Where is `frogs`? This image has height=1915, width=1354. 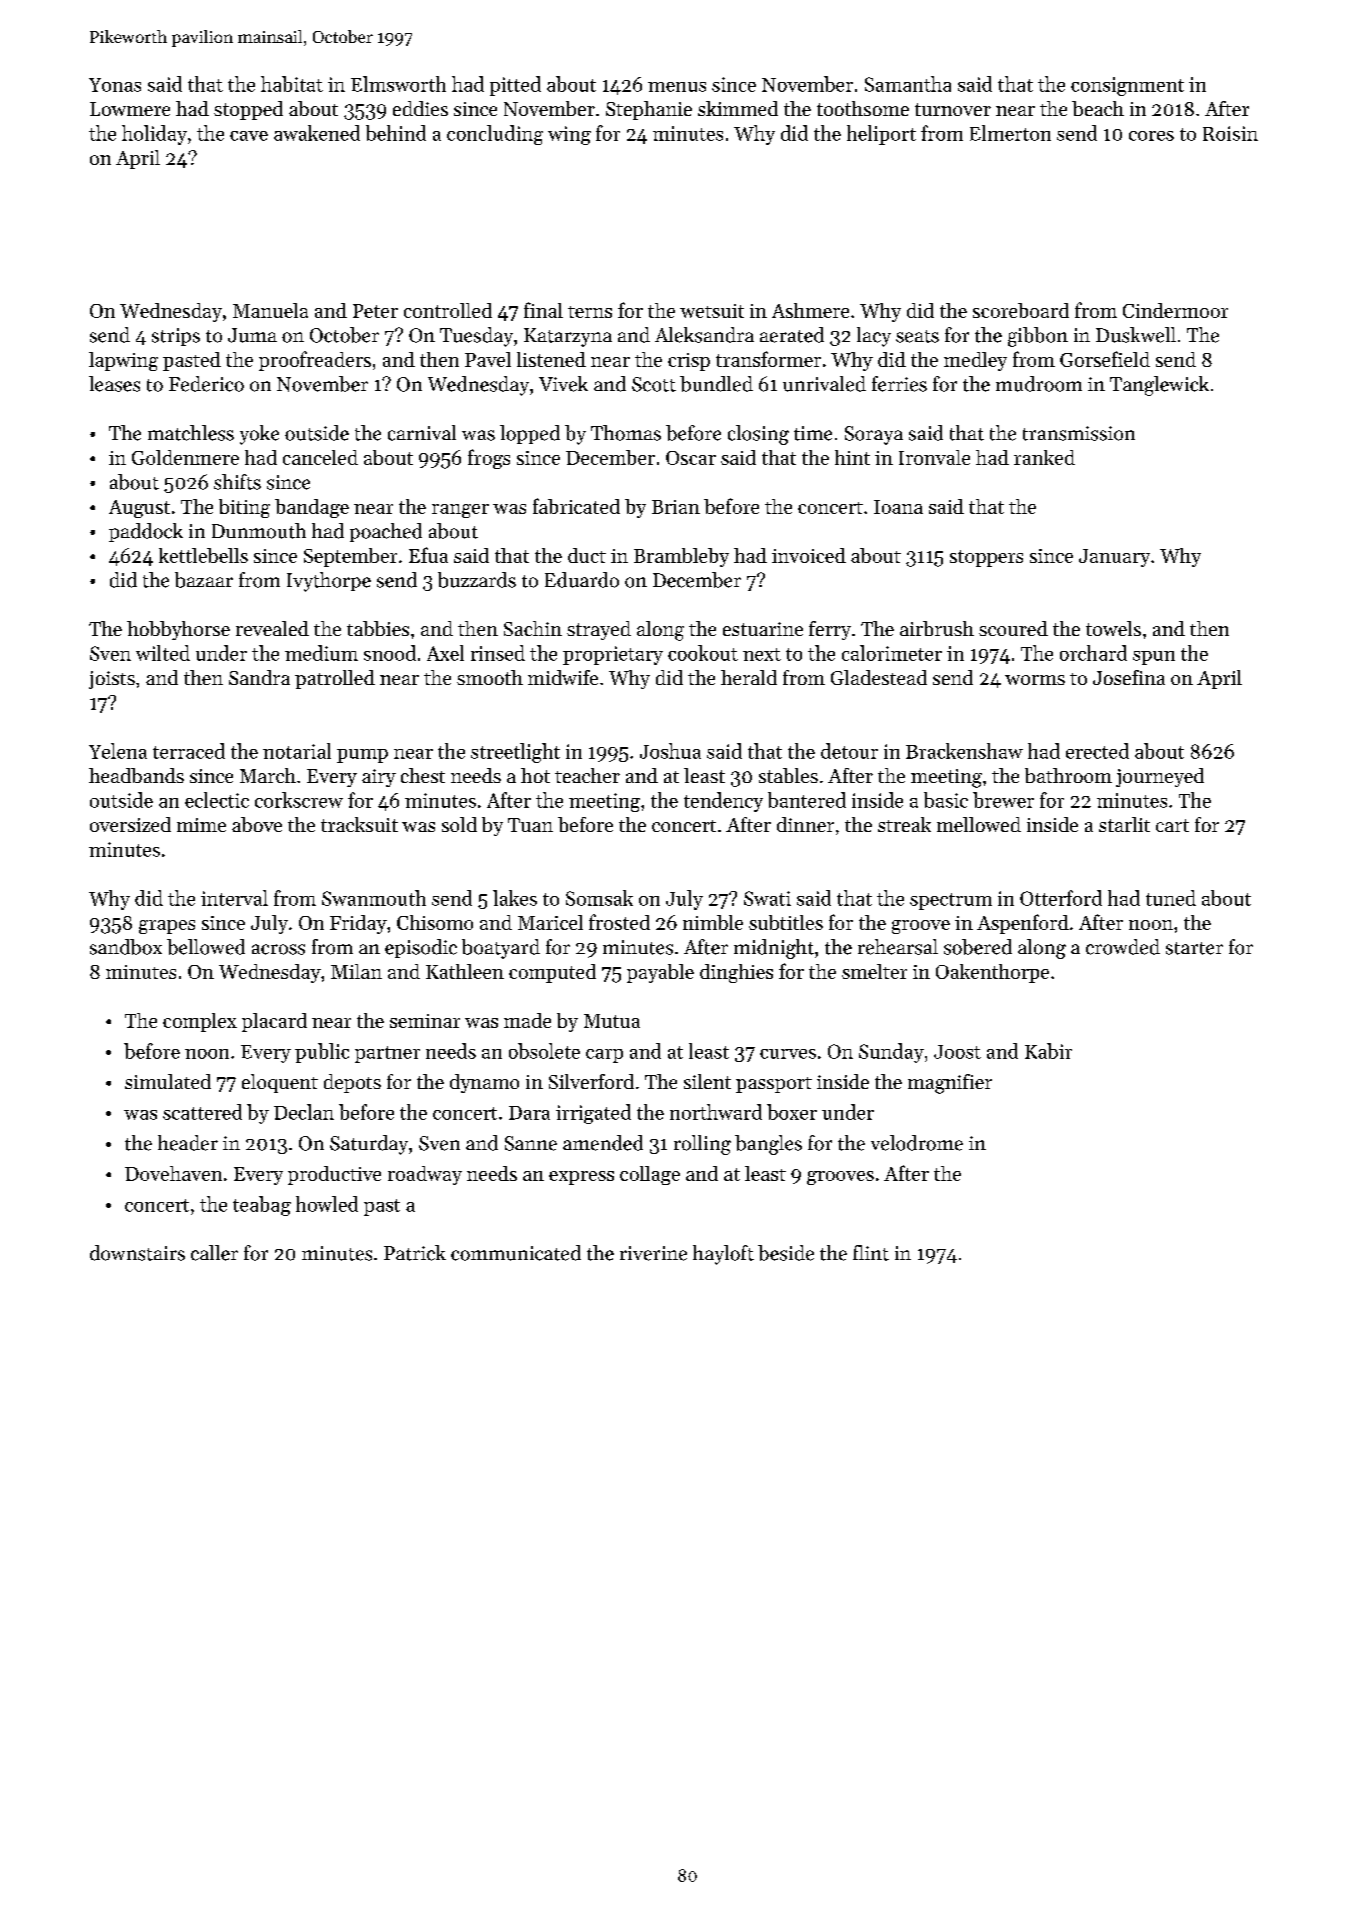 frogs is located at coordinates (489, 459).
